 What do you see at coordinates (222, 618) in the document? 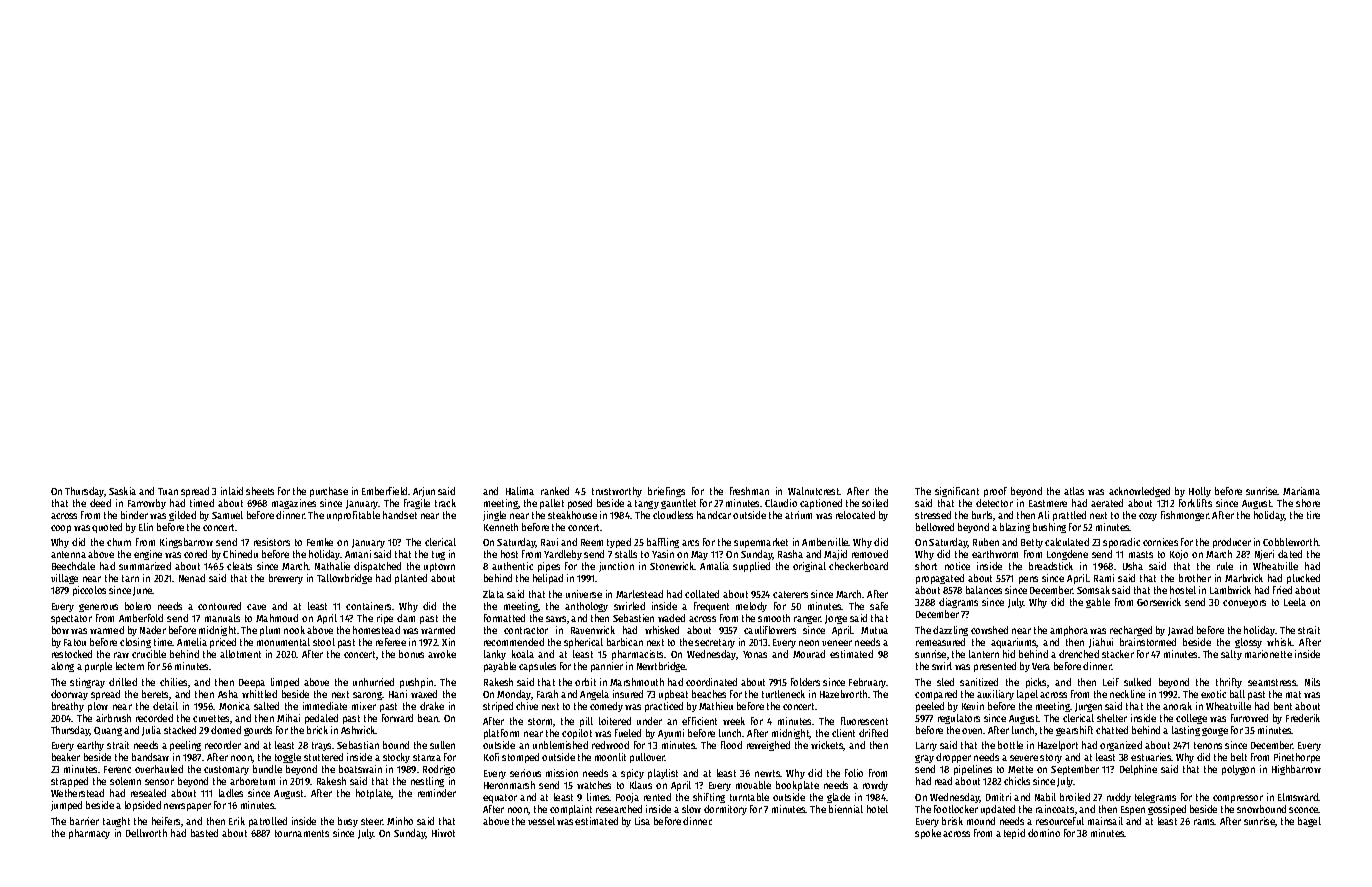
I see `manuals` at bounding box center [222, 618].
